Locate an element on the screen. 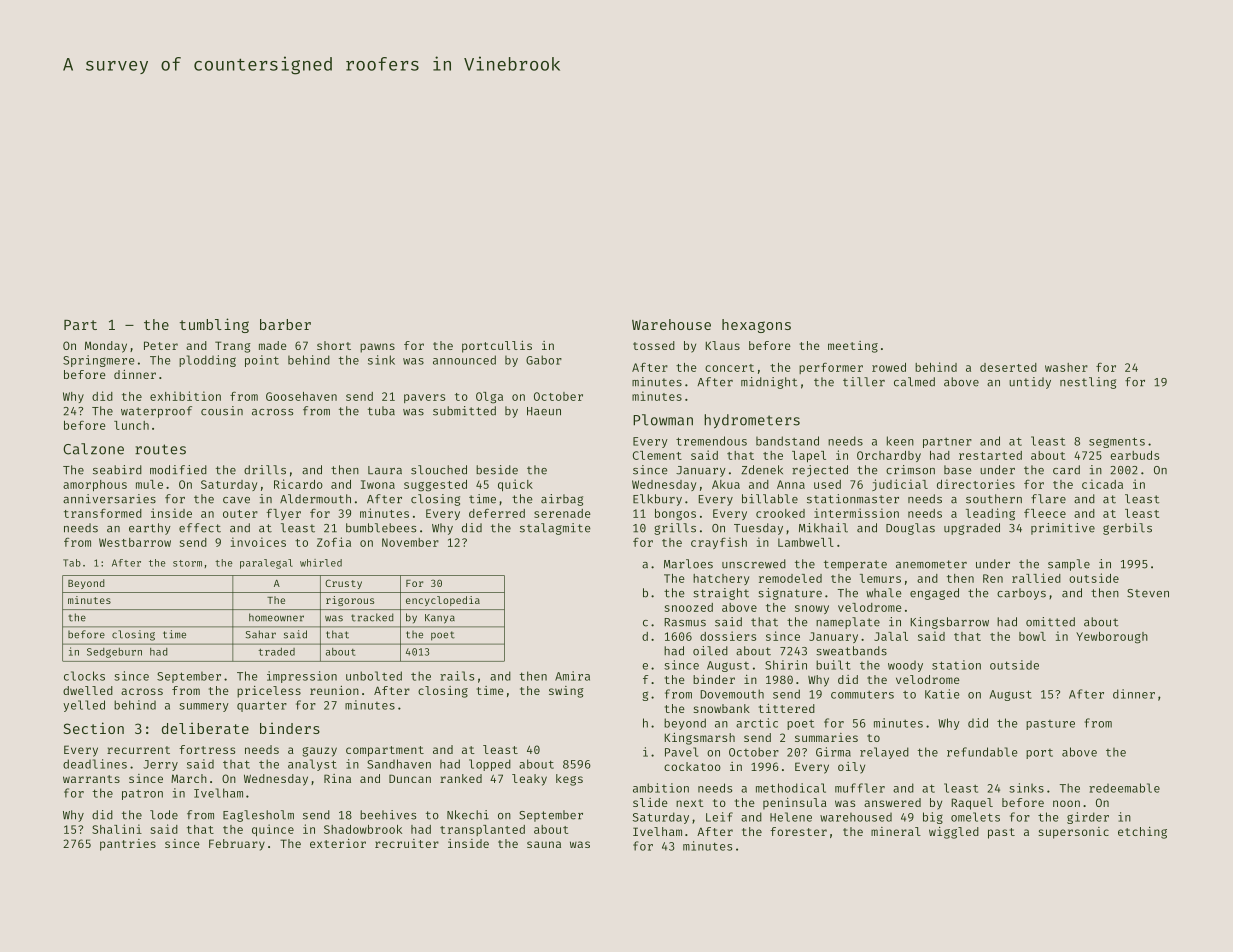  pawns is located at coordinates (377, 348).
